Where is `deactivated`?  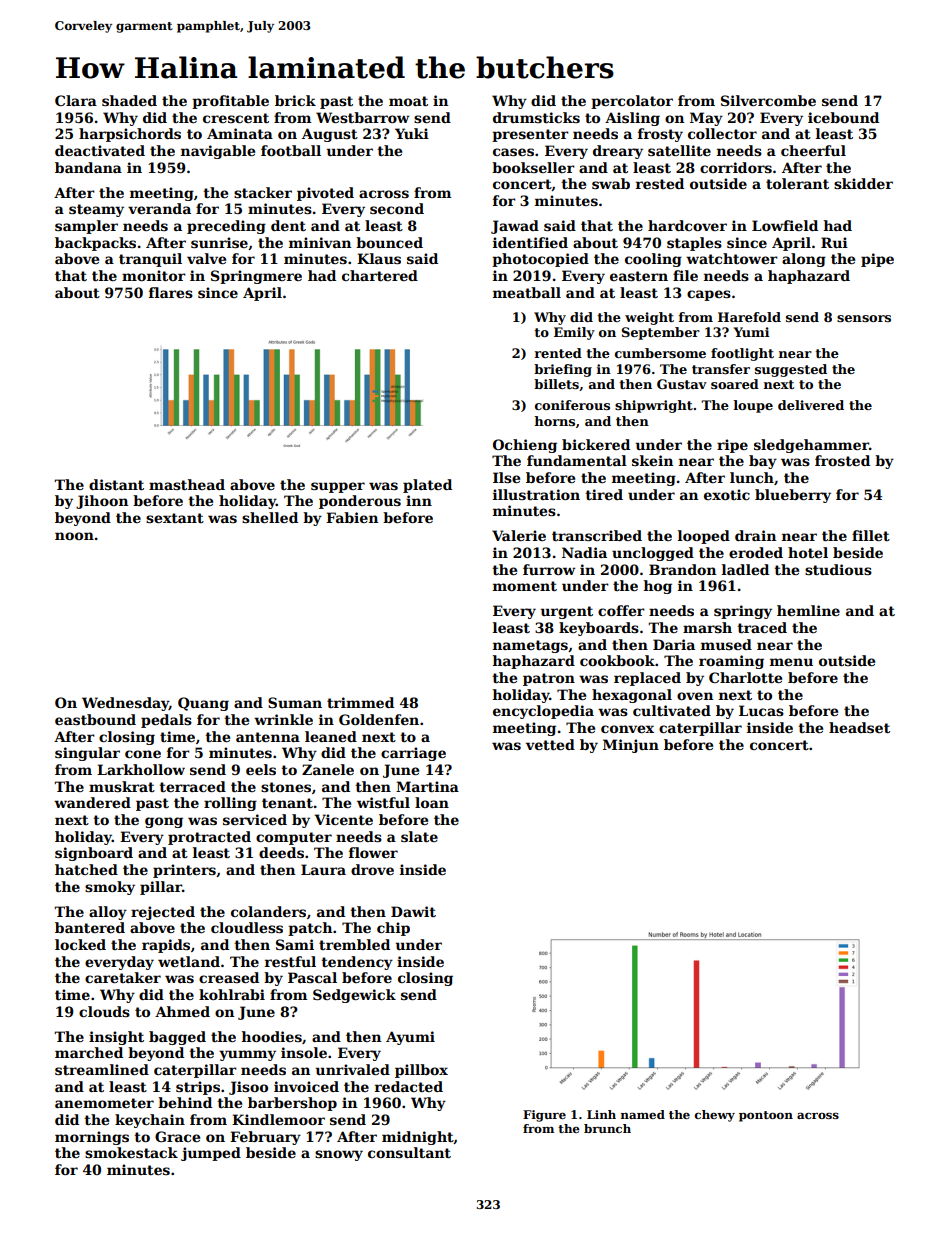
deactivated is located at coordinates (100, 150).
